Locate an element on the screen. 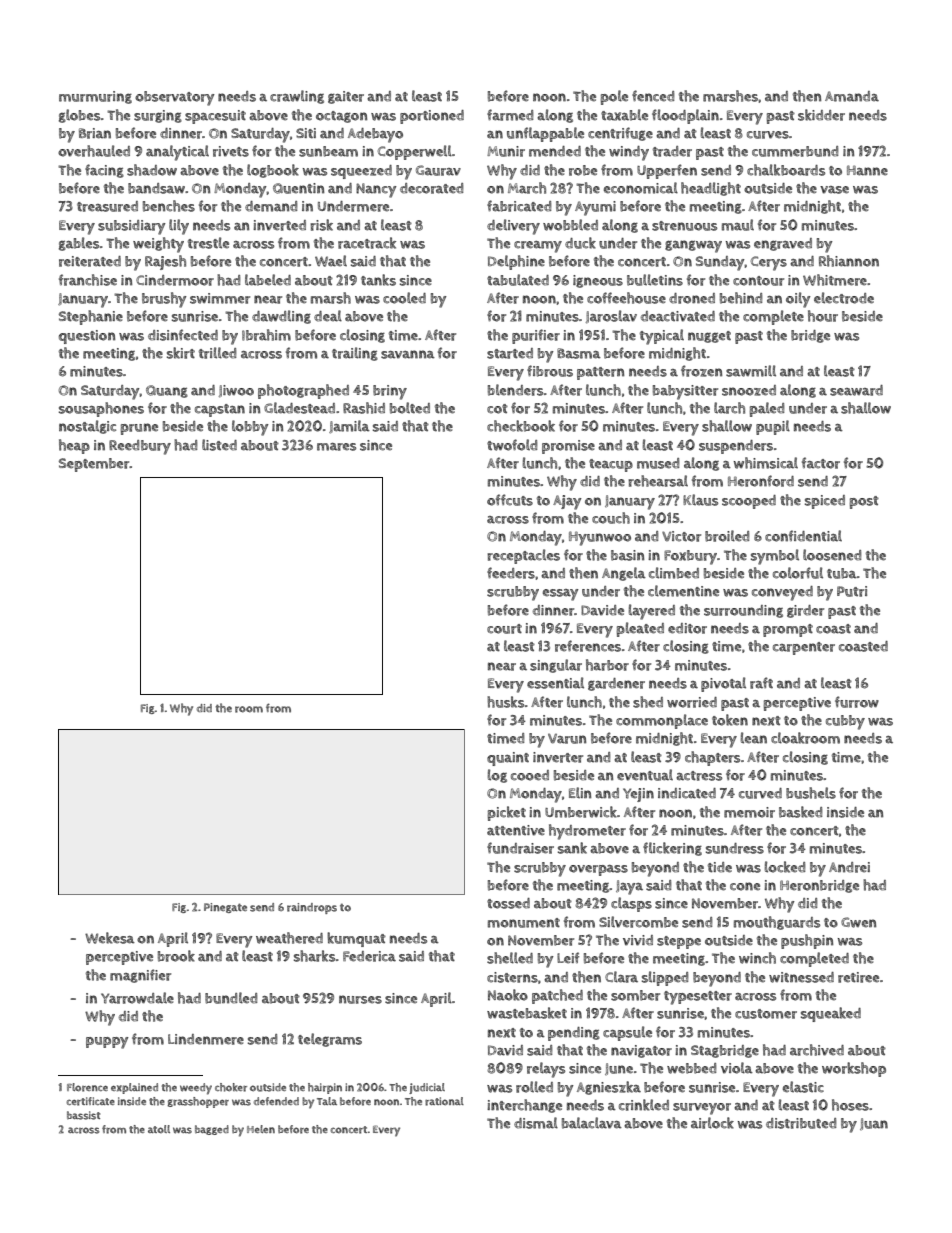 This screenshot has width=952, height=1233. Helen is located at coordinates (261, 1129).
